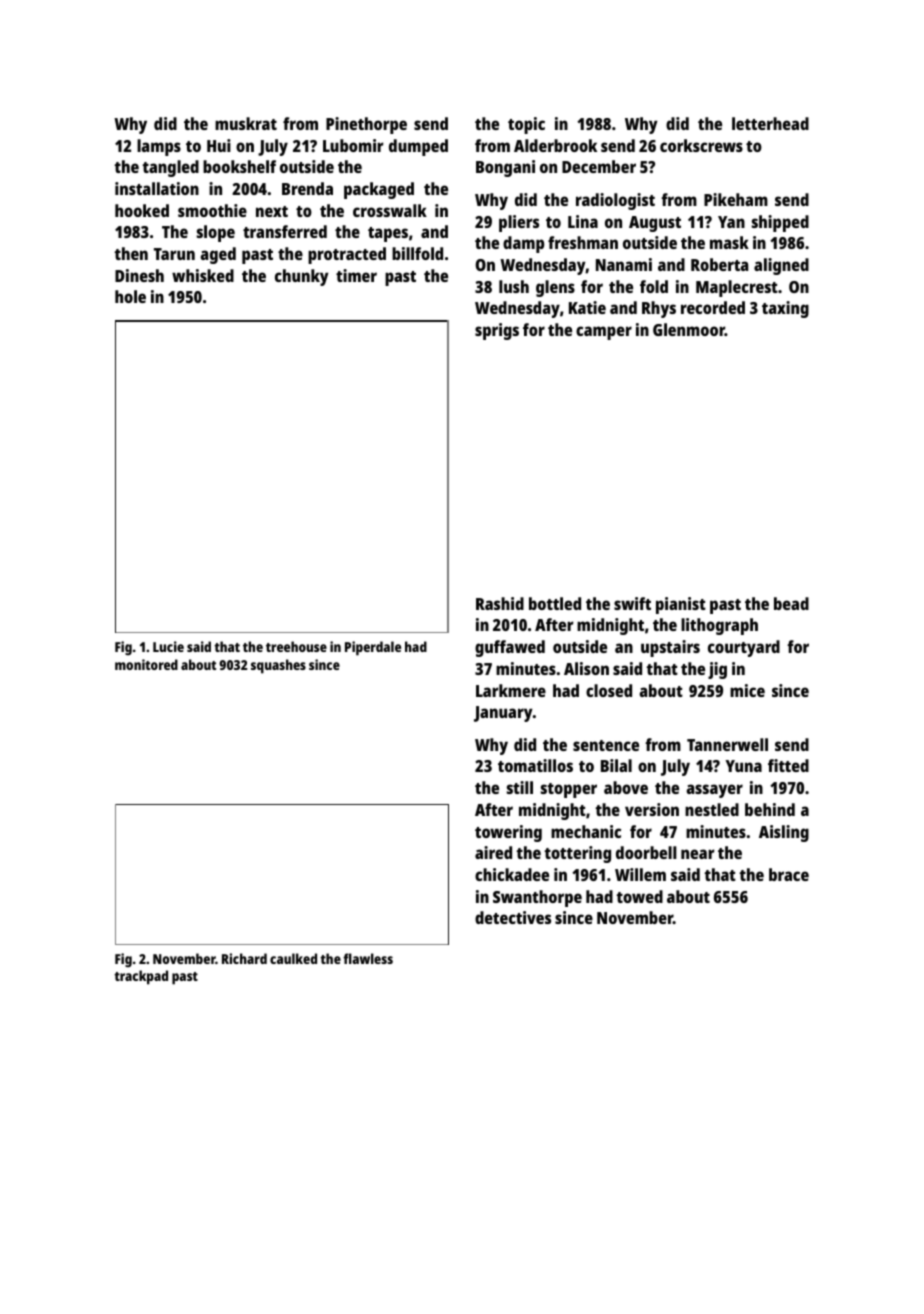 The image size is (924, 1314). I want to click on Alderbrook, so click(555, 145).
